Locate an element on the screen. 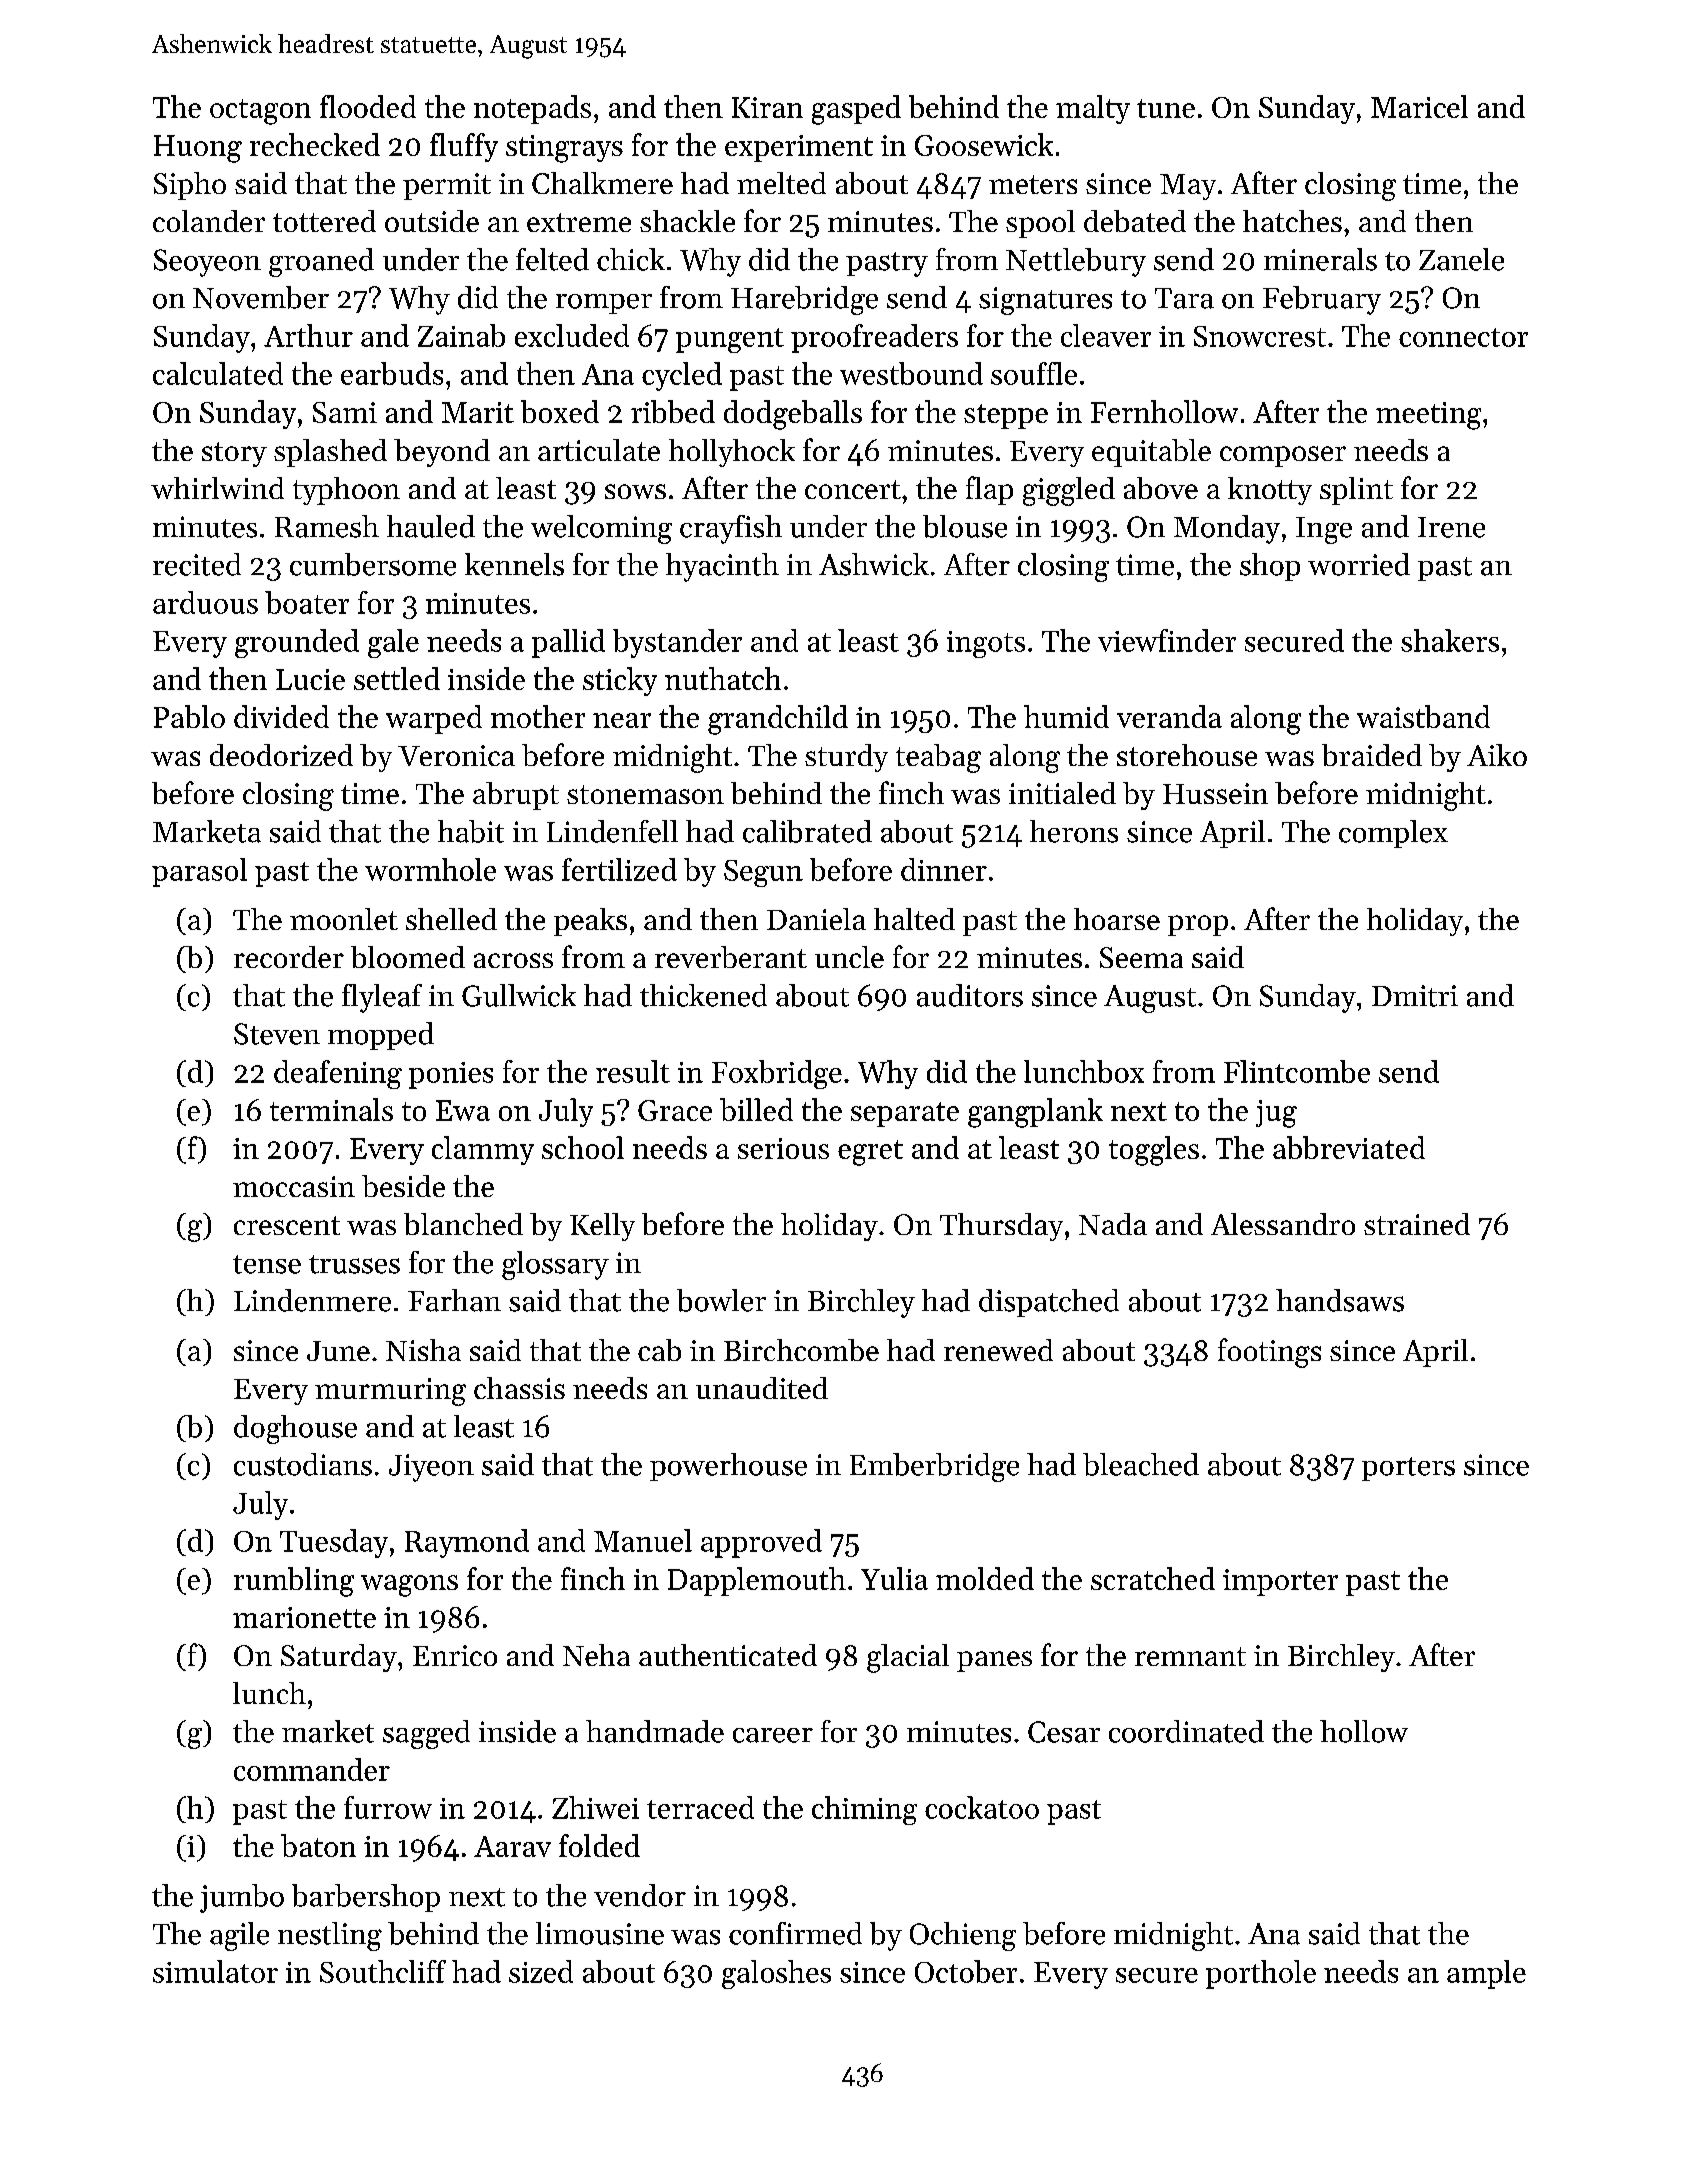 This screenshot has width=1683, height=2178. calculated is located at coordinates (218, 373).
